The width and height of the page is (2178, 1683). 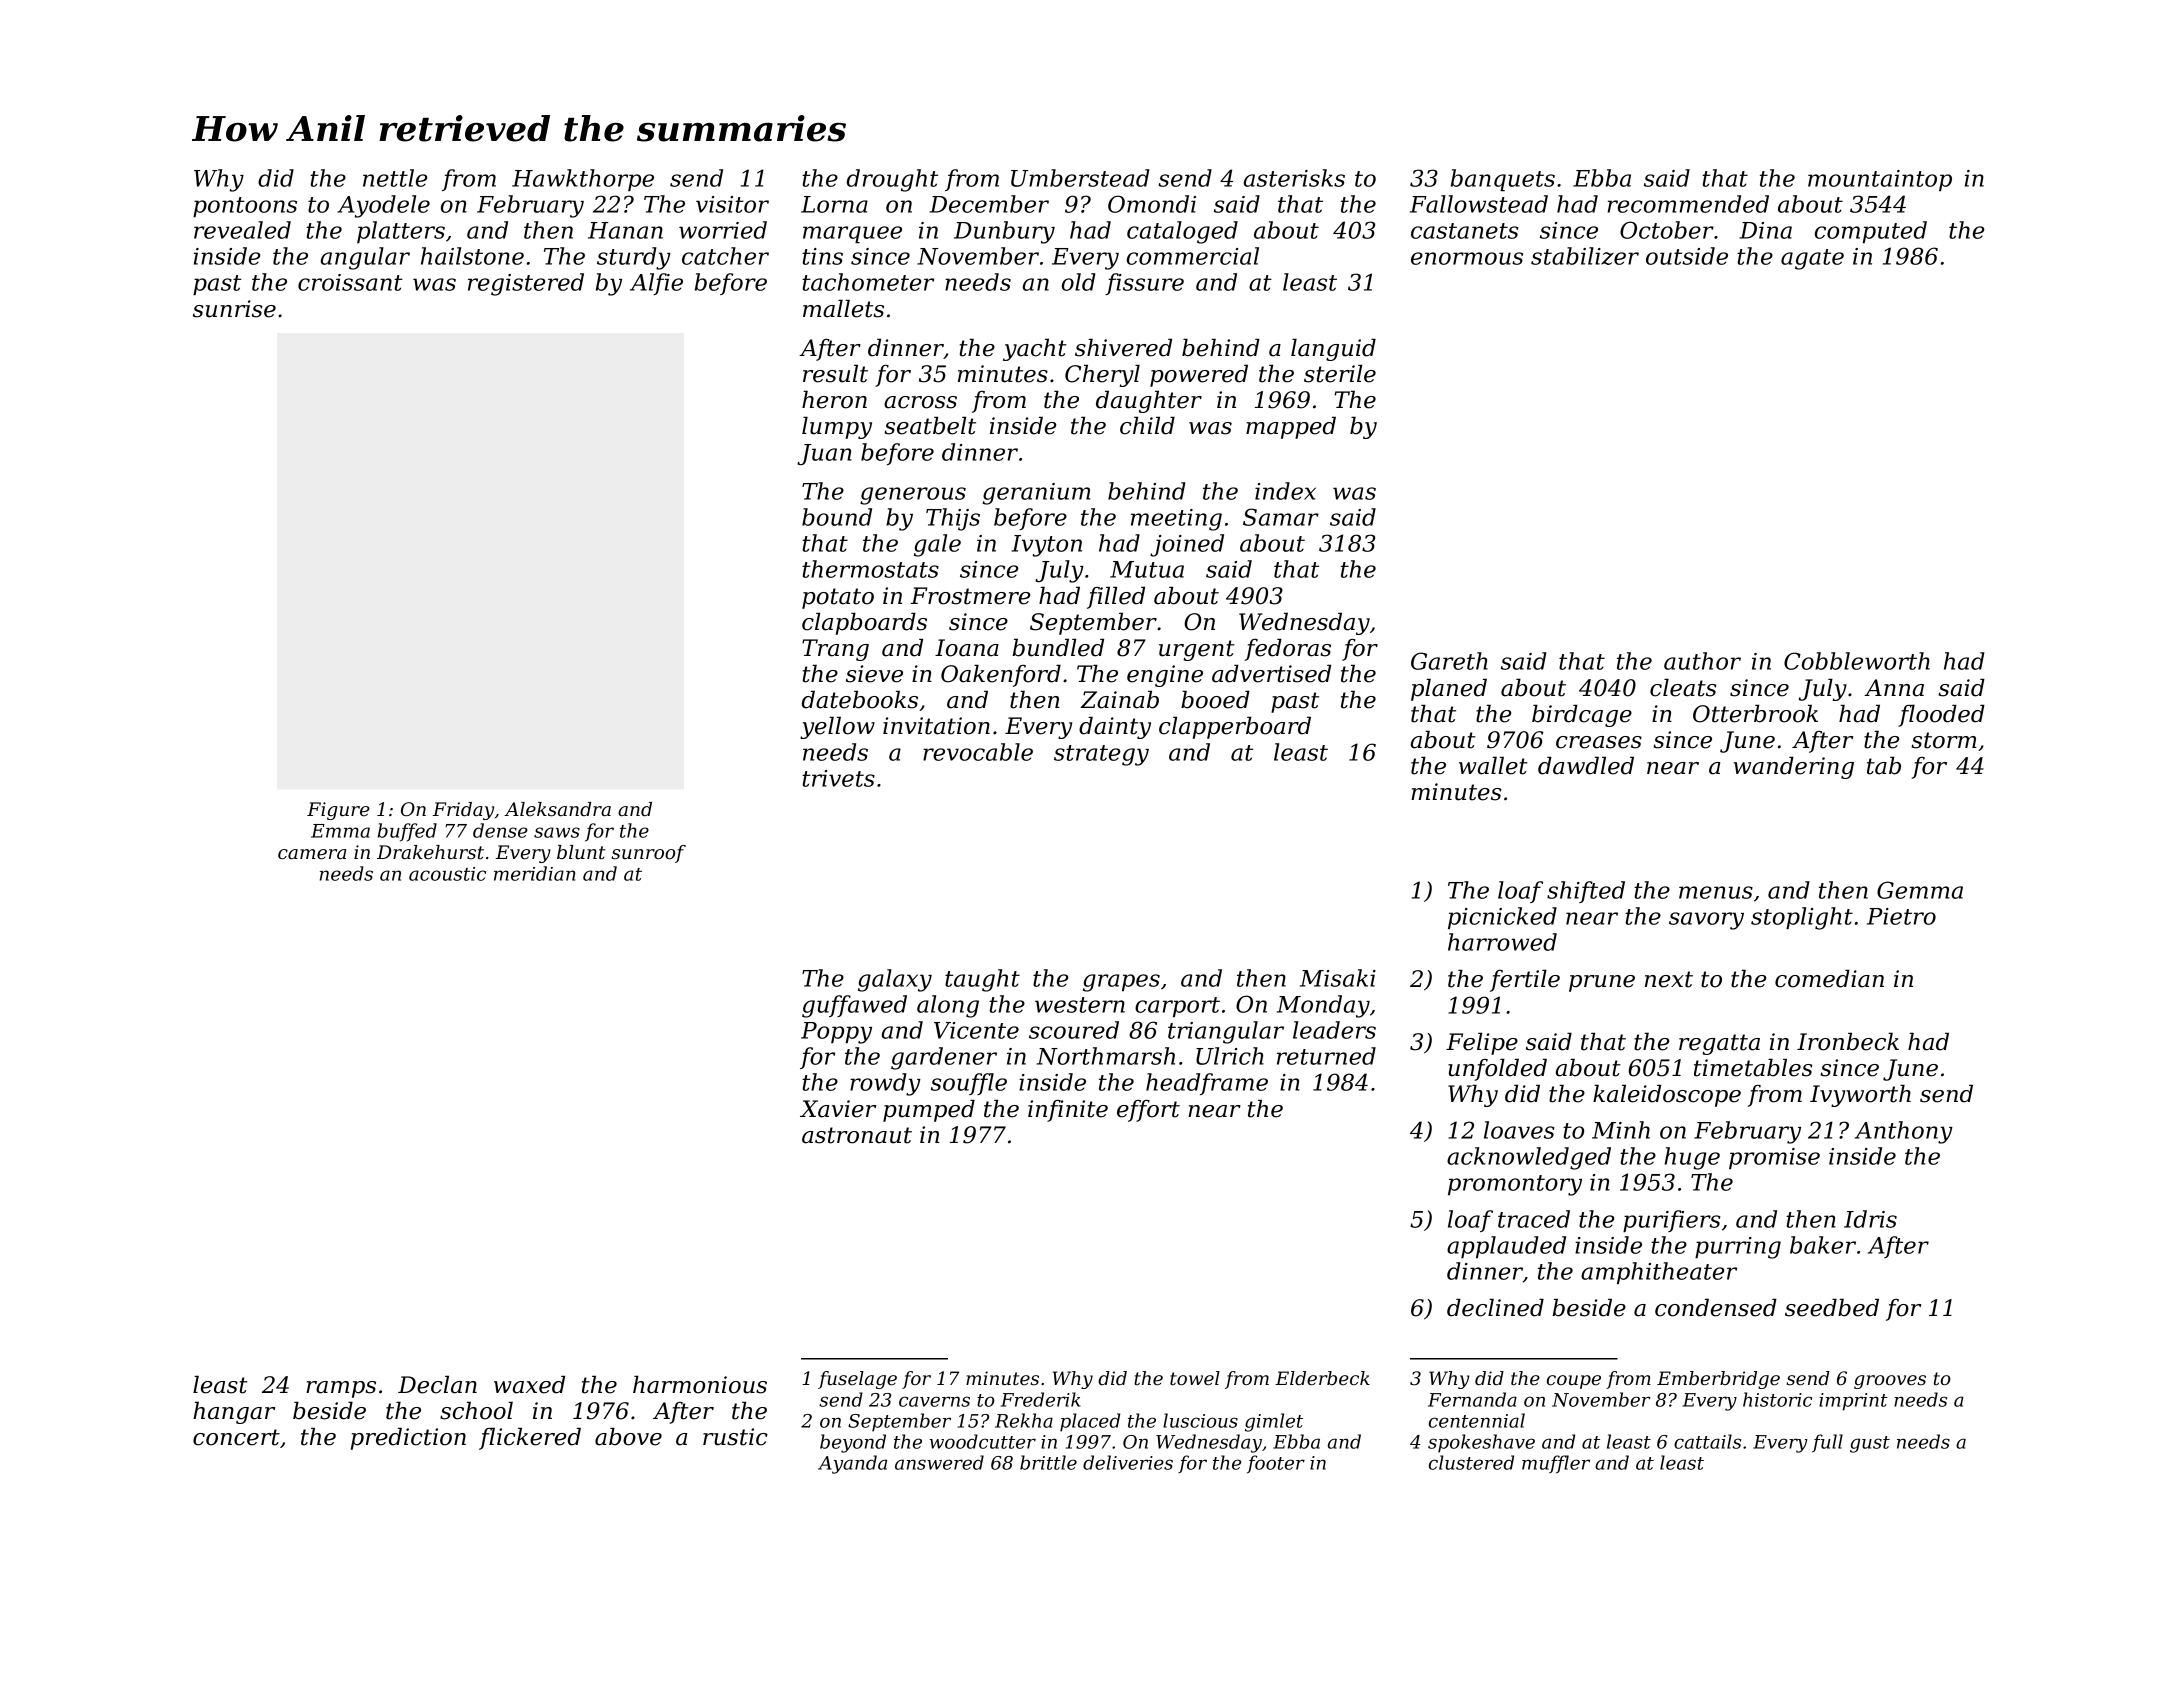 I want to click on stoplight, so click(x=1802, y=918).
